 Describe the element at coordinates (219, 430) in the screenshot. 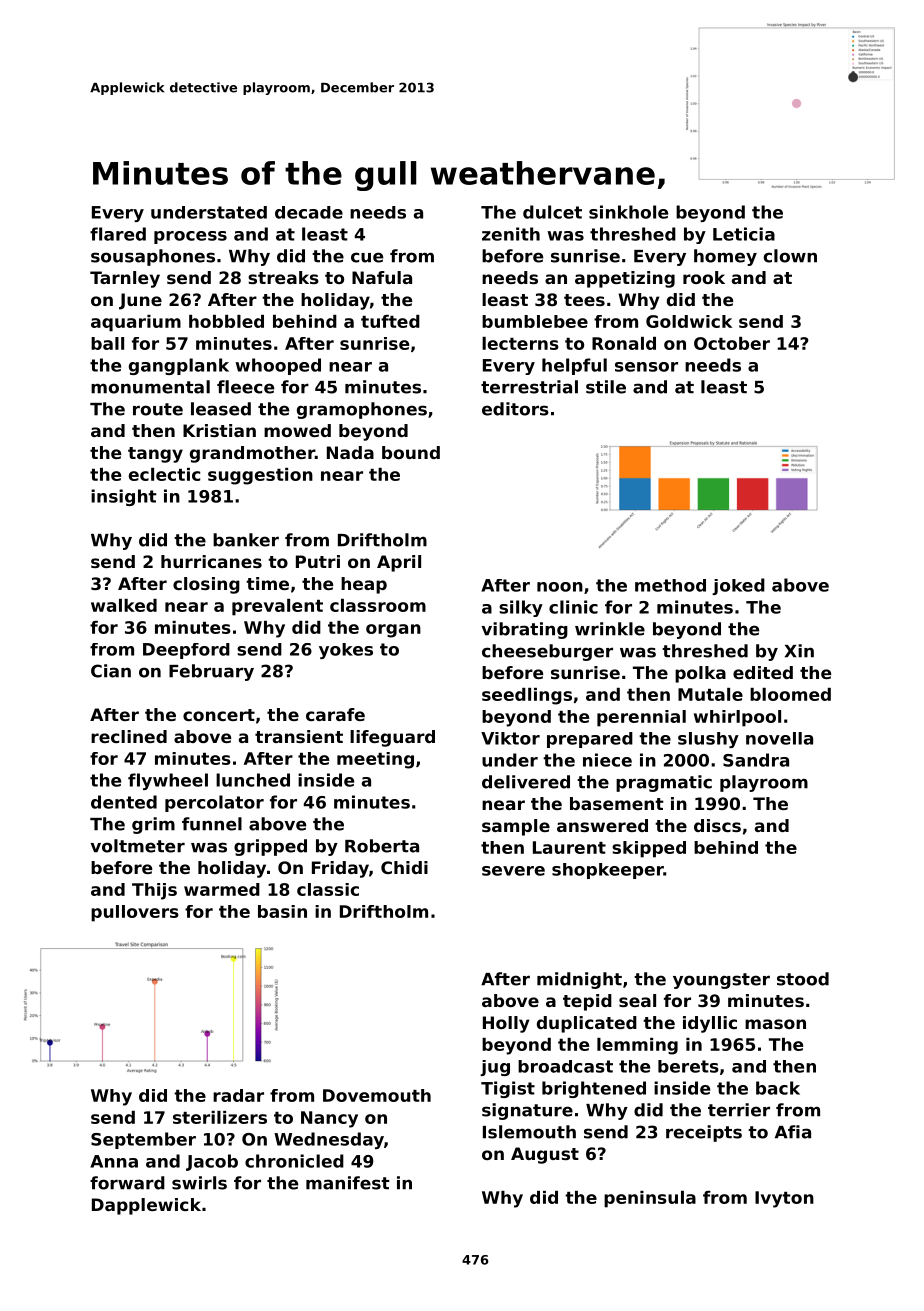

I see `Kristian` at that location.
